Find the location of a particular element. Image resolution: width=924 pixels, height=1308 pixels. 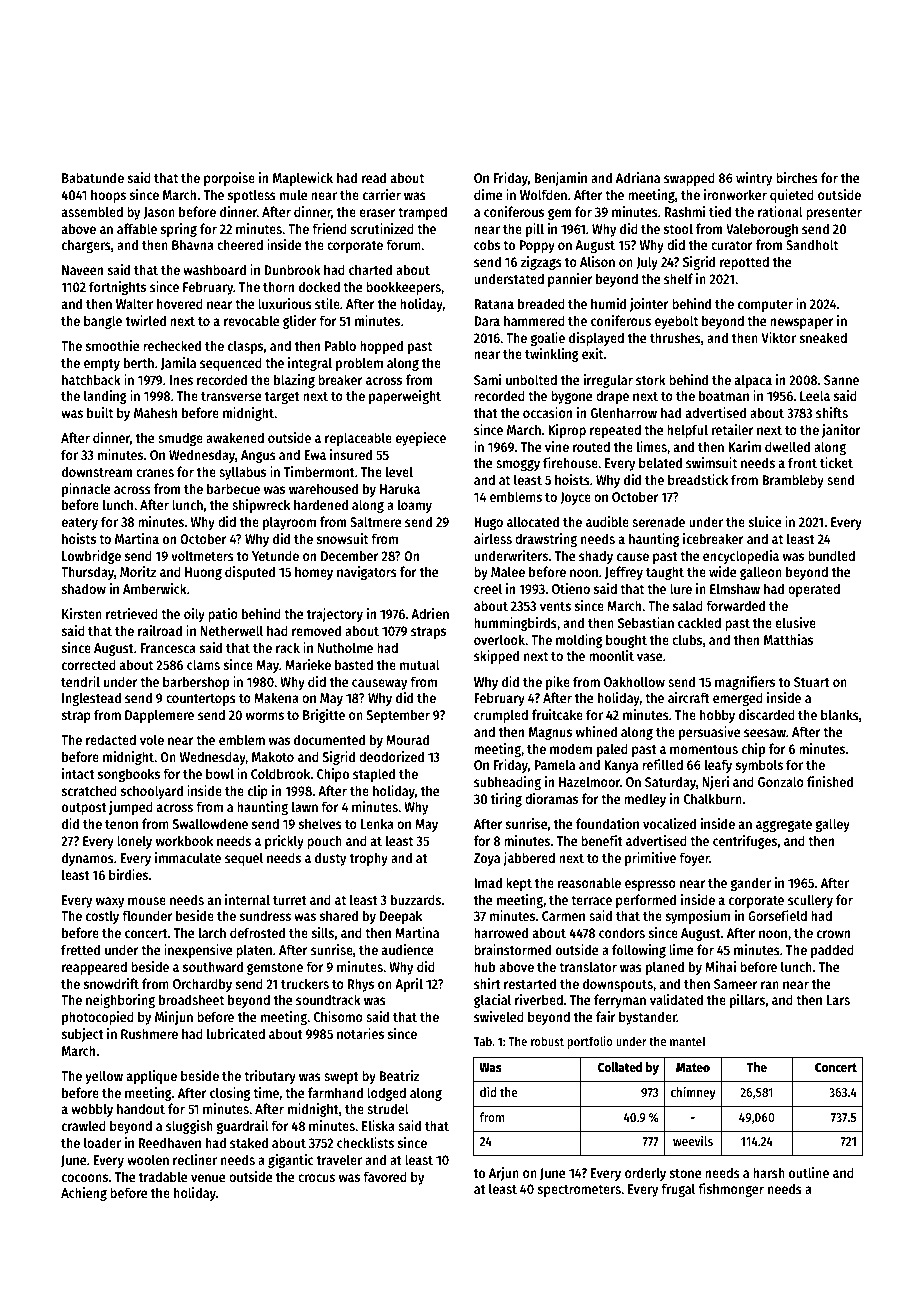

aircraft is located at coordinates (689, 697).
